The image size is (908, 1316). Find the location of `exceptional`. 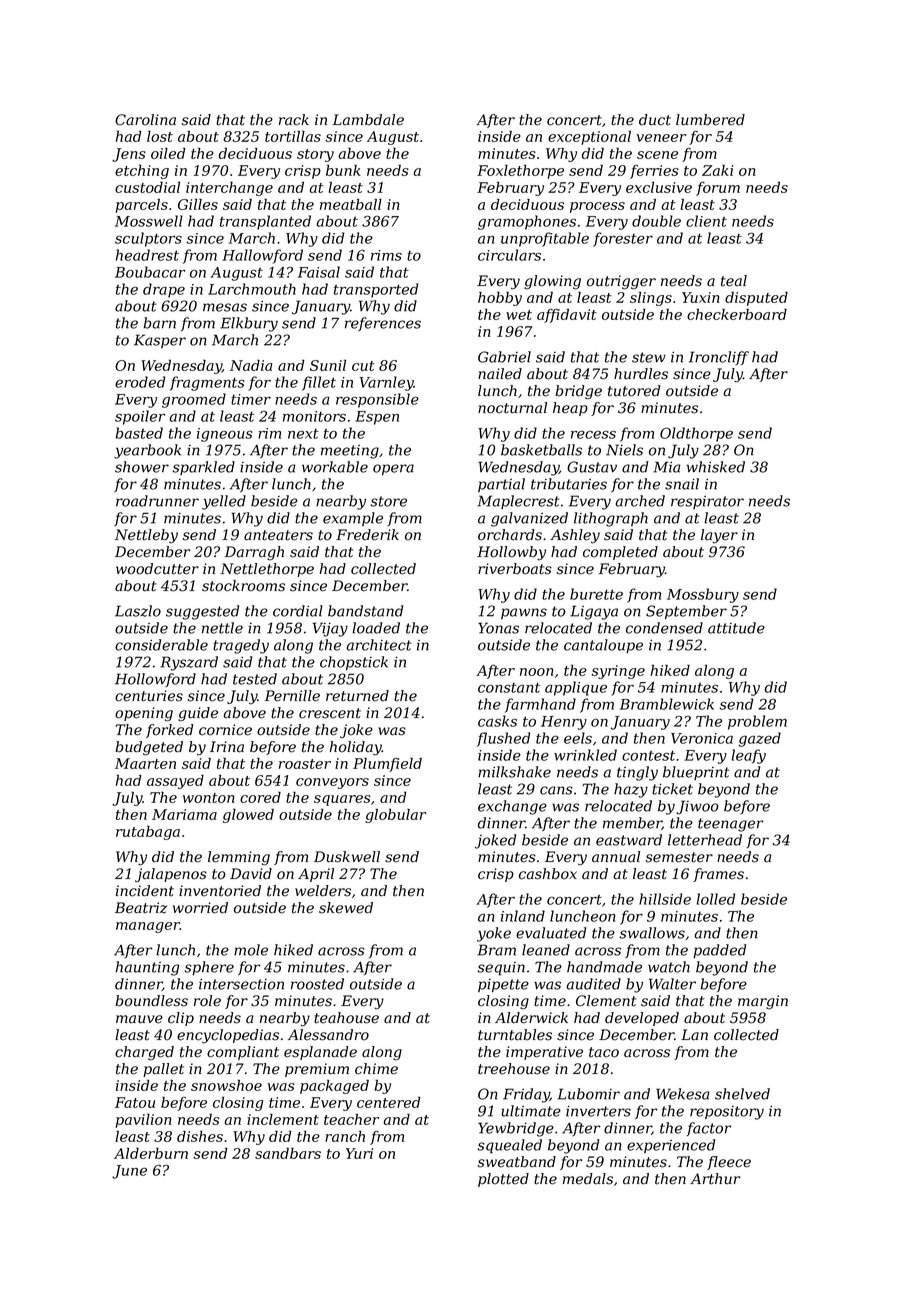

exceptional is located at coordinates (589, 138).
